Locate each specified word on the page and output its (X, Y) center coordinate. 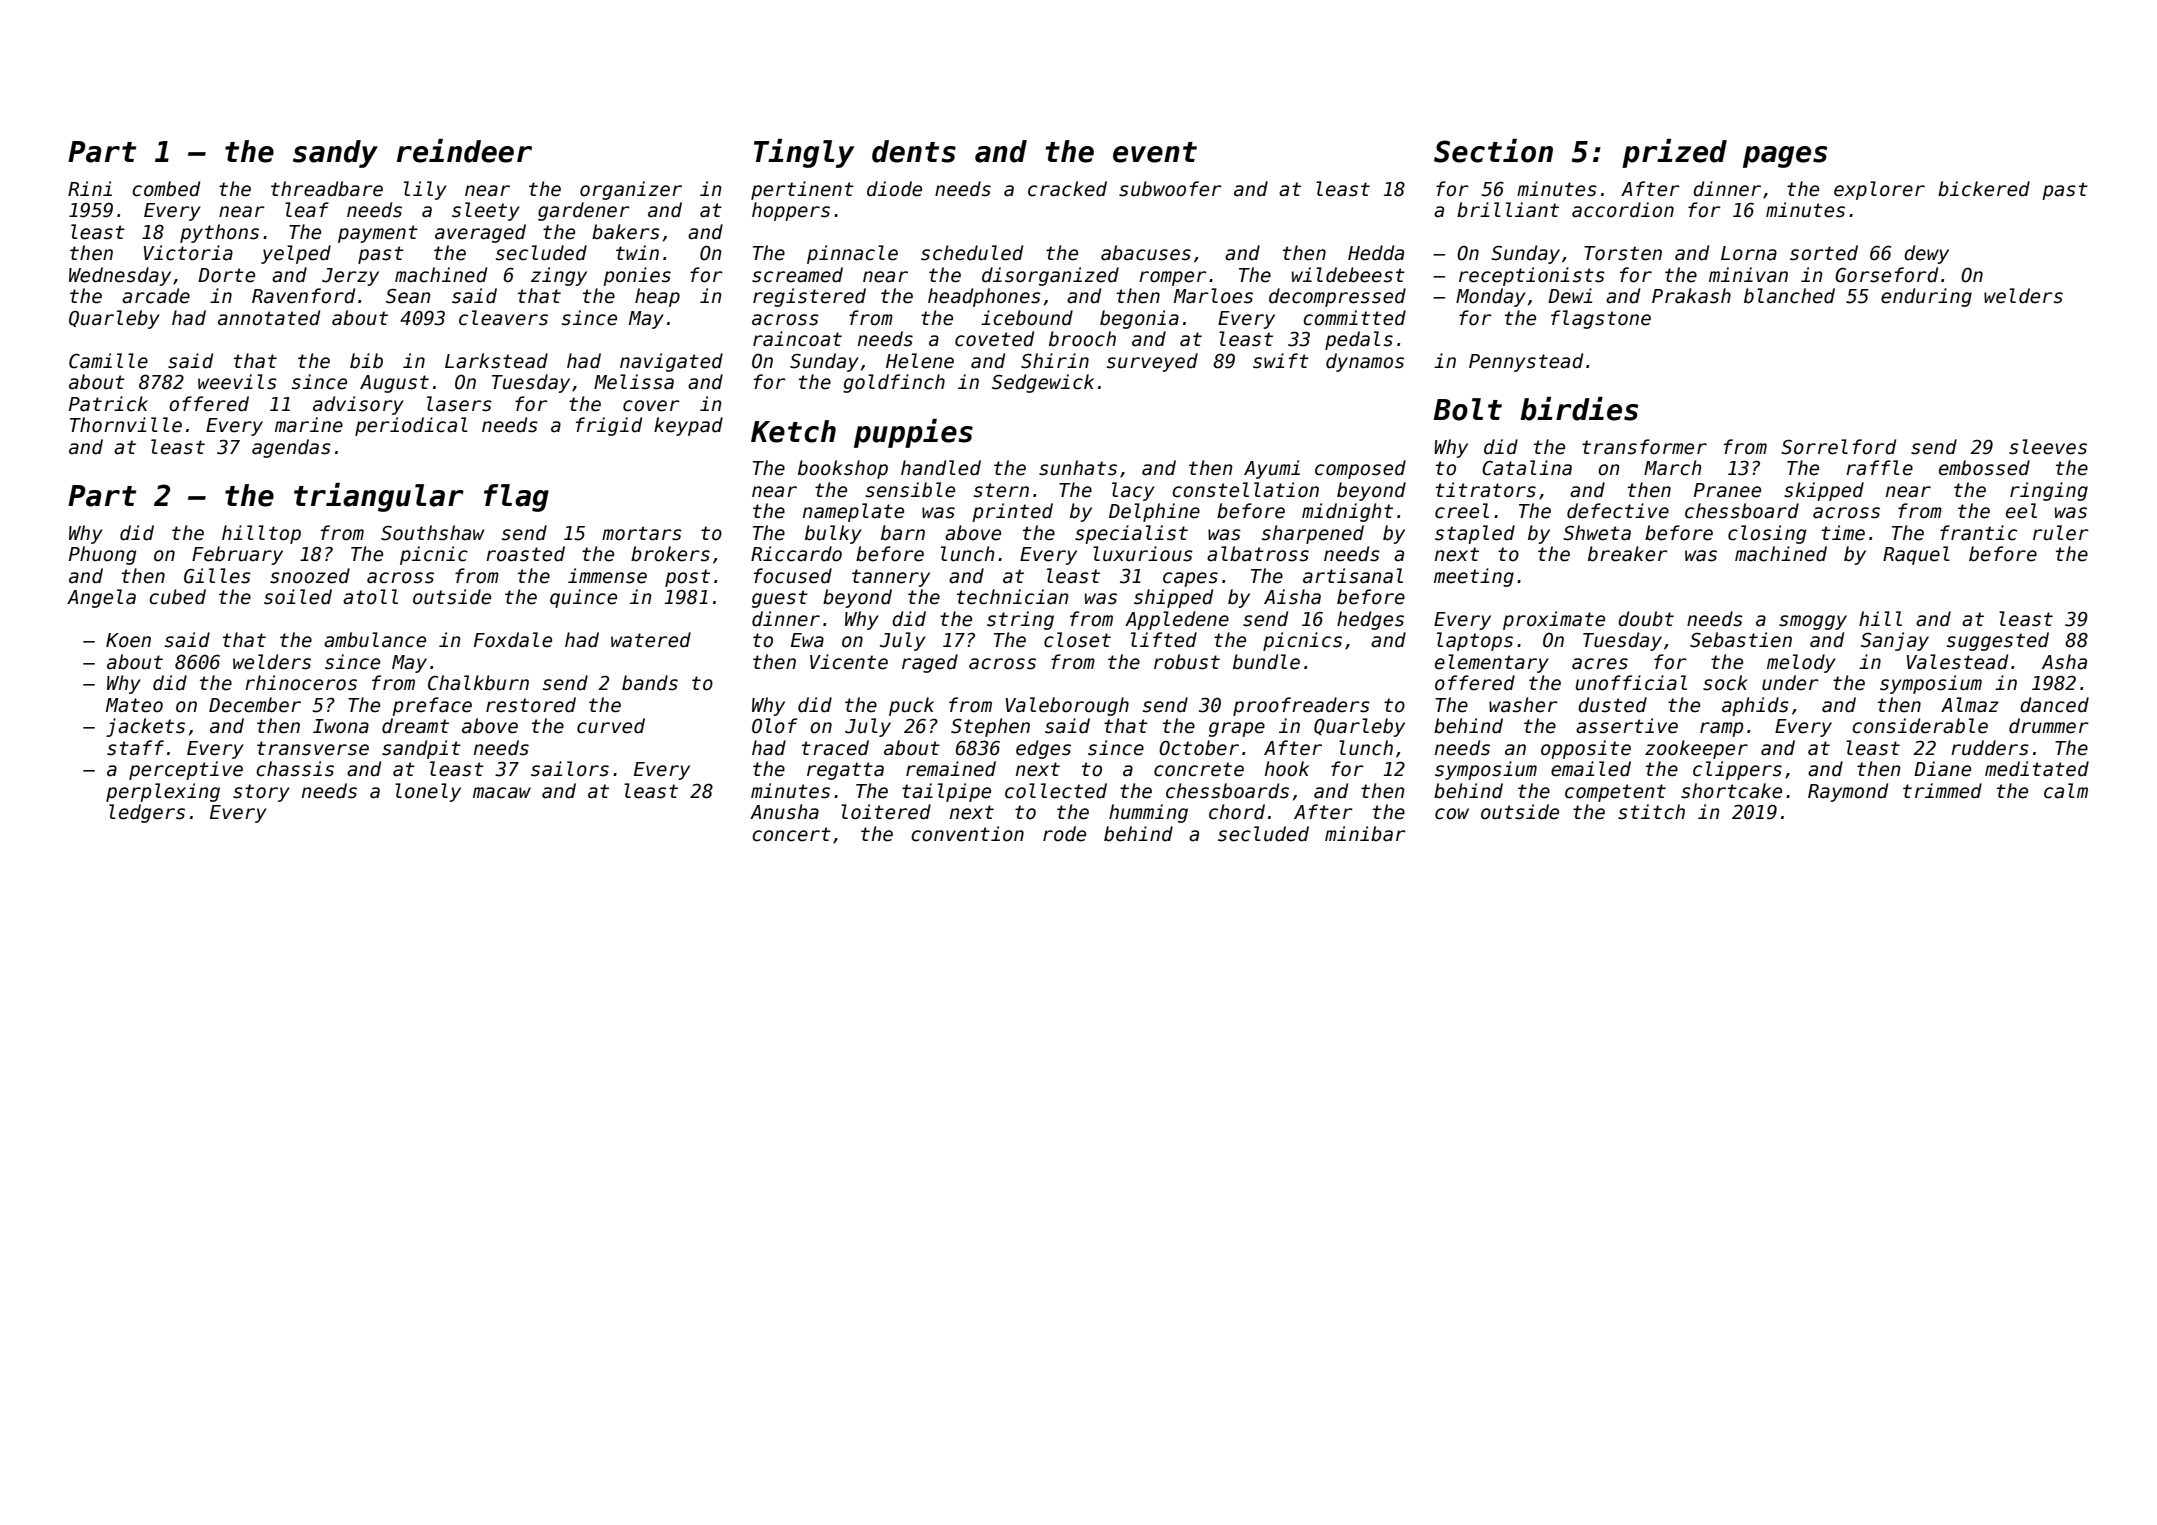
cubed (177, 597)
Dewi (1570, 296)
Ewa (807, 640)
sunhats (1078, 468)
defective (1618, 511)
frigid (609, 426)
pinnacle (852, 254)
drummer (2049, 726)
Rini (90, 188)
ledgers (147, 813)
